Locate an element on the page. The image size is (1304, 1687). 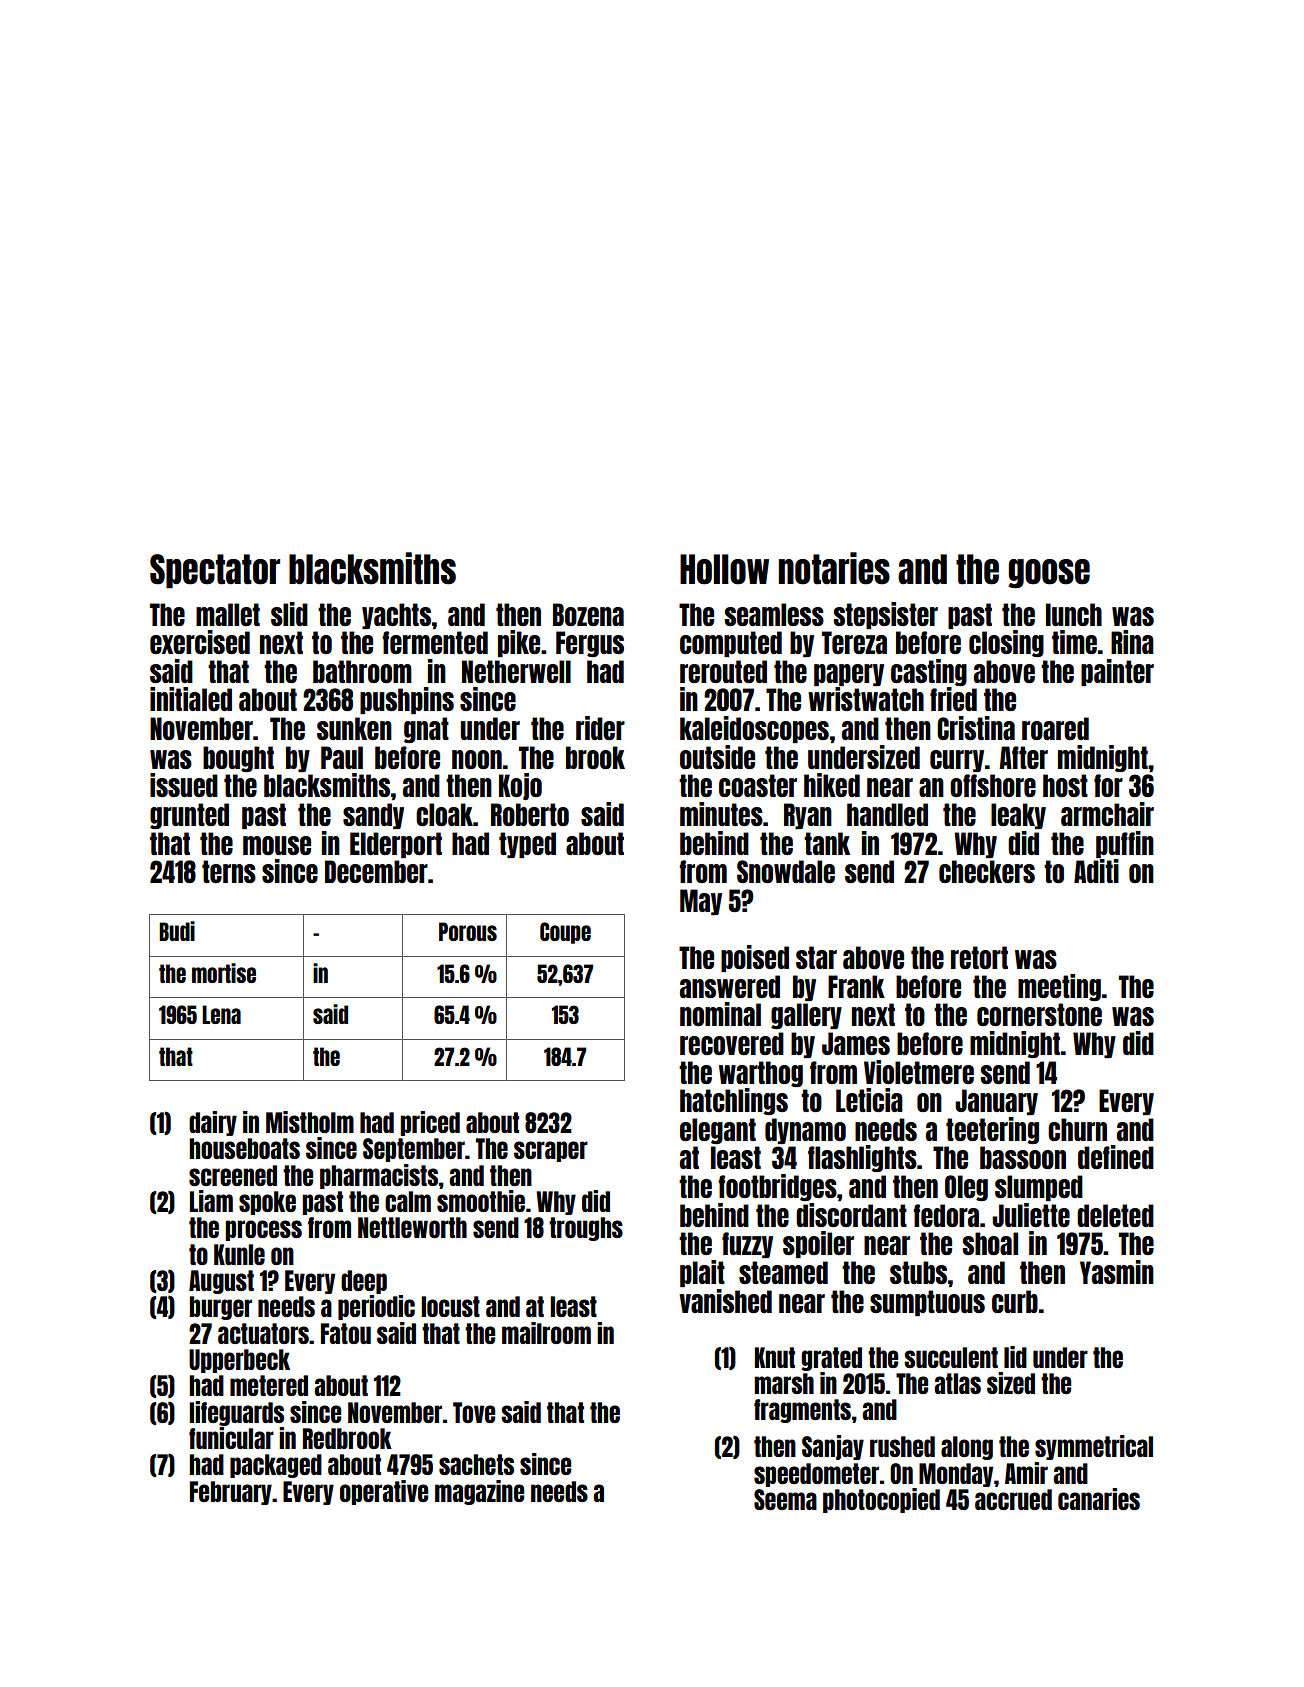
goose is located at coordinates (1049, 573).
